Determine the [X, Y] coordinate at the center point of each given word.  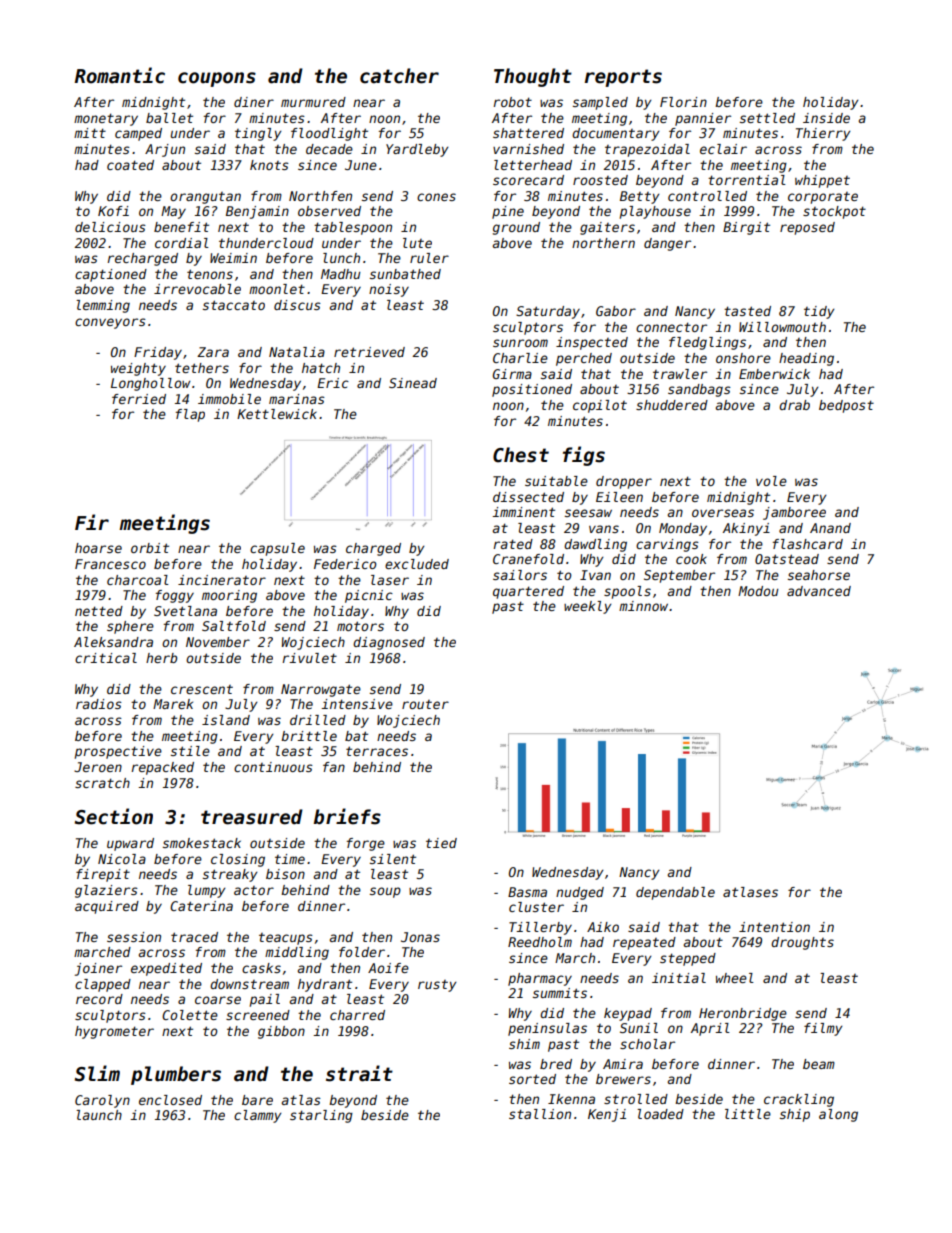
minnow [643, 606]
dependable [675, 893]
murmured [313, 102]
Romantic [120, 75]
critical [106, 658]
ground [516, 228]
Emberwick [774, 374]
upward [130, 844]
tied [441, 843]
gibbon [281, 1032]
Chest [521, 455]
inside [826, 118]
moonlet [277, 289]
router [425, 704]
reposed [807, 228]
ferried [139, 399]
